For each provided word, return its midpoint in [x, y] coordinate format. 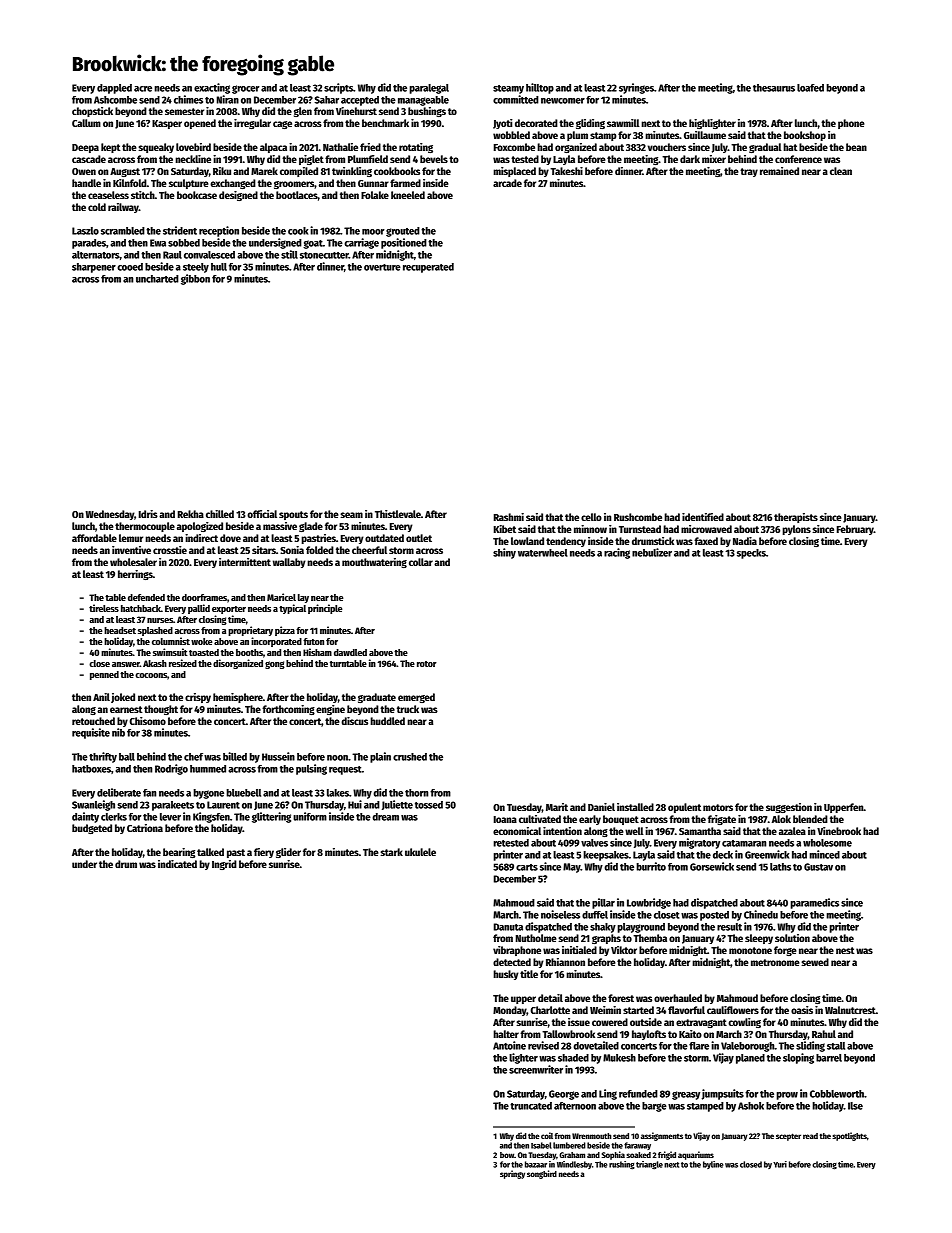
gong [275, 665]
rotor [427, 664]
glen [303, 112]
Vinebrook [839, 831]
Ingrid [224, 865]
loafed [810, 88]
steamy [508, 89]
